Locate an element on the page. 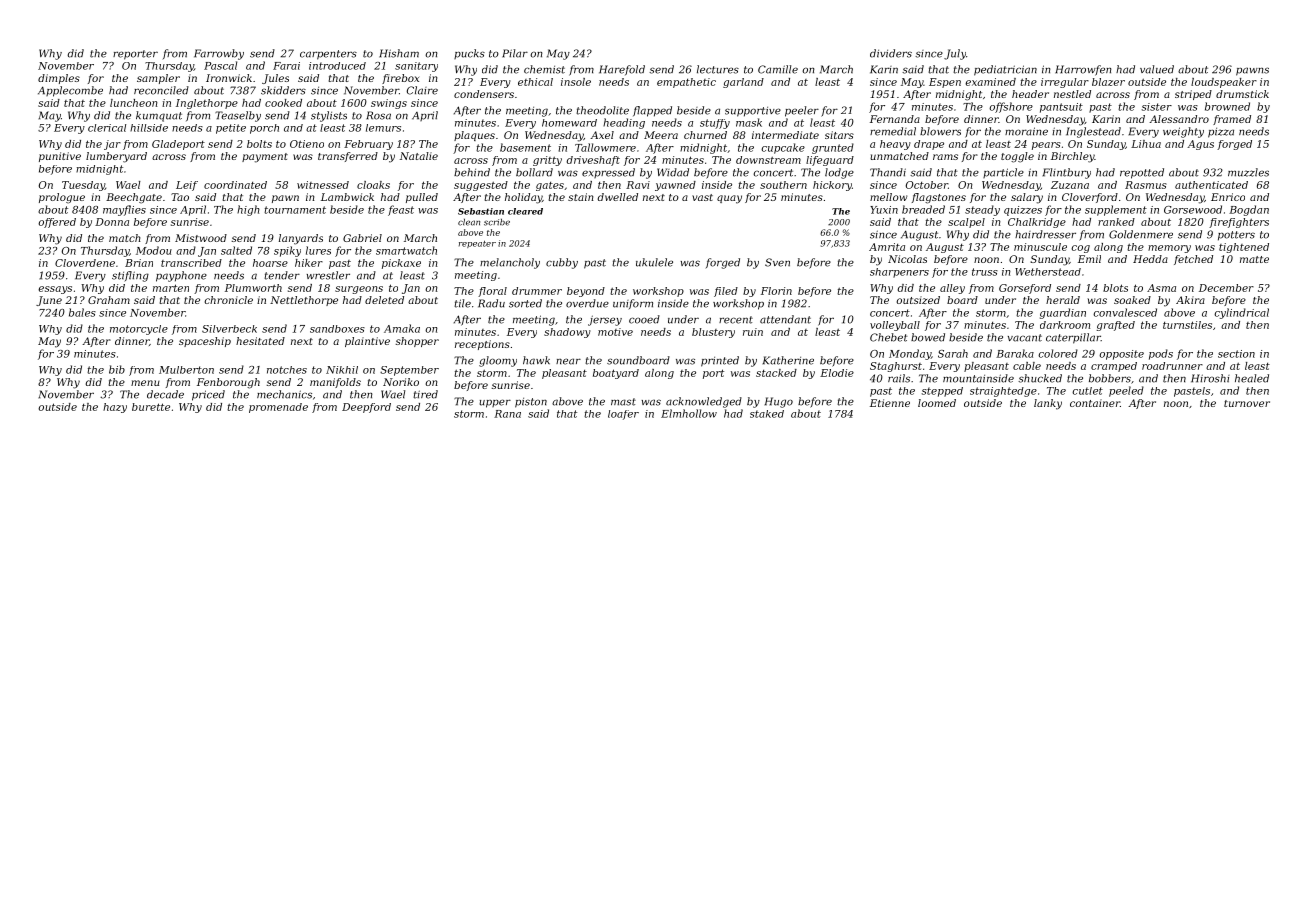 This image has width=1308, height=924. pods is located at coordinates (1161, 354).
